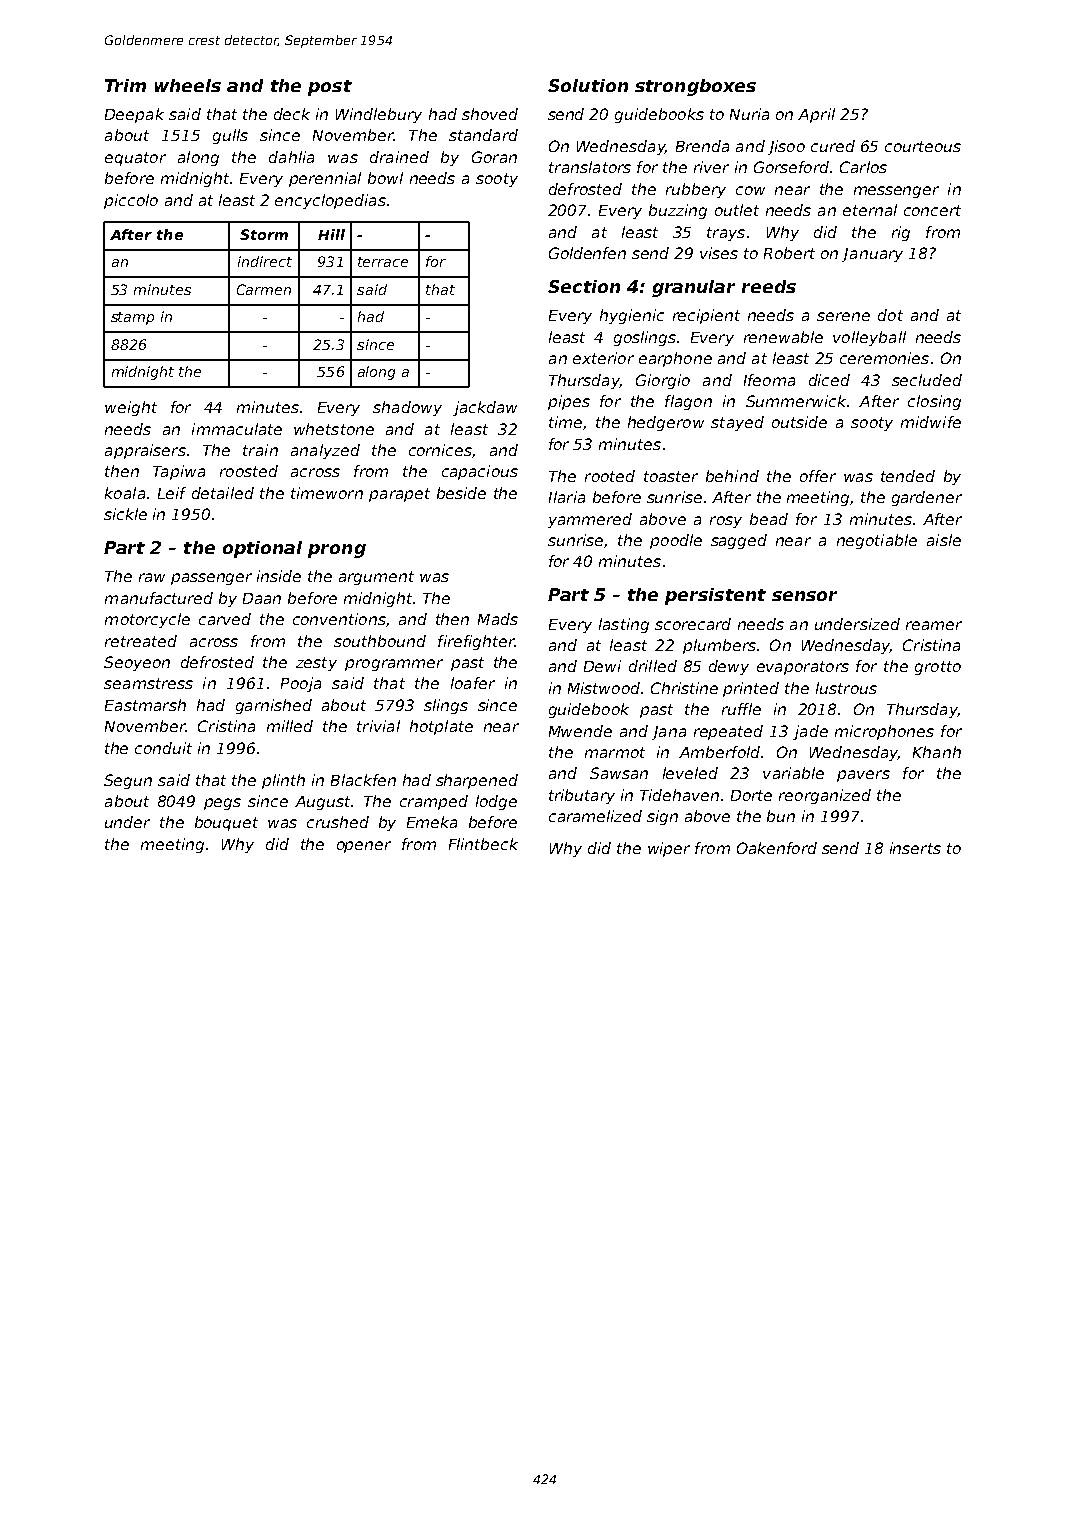 The image size is (1066, 1515). I want to click on opener, so click(364, 847).
